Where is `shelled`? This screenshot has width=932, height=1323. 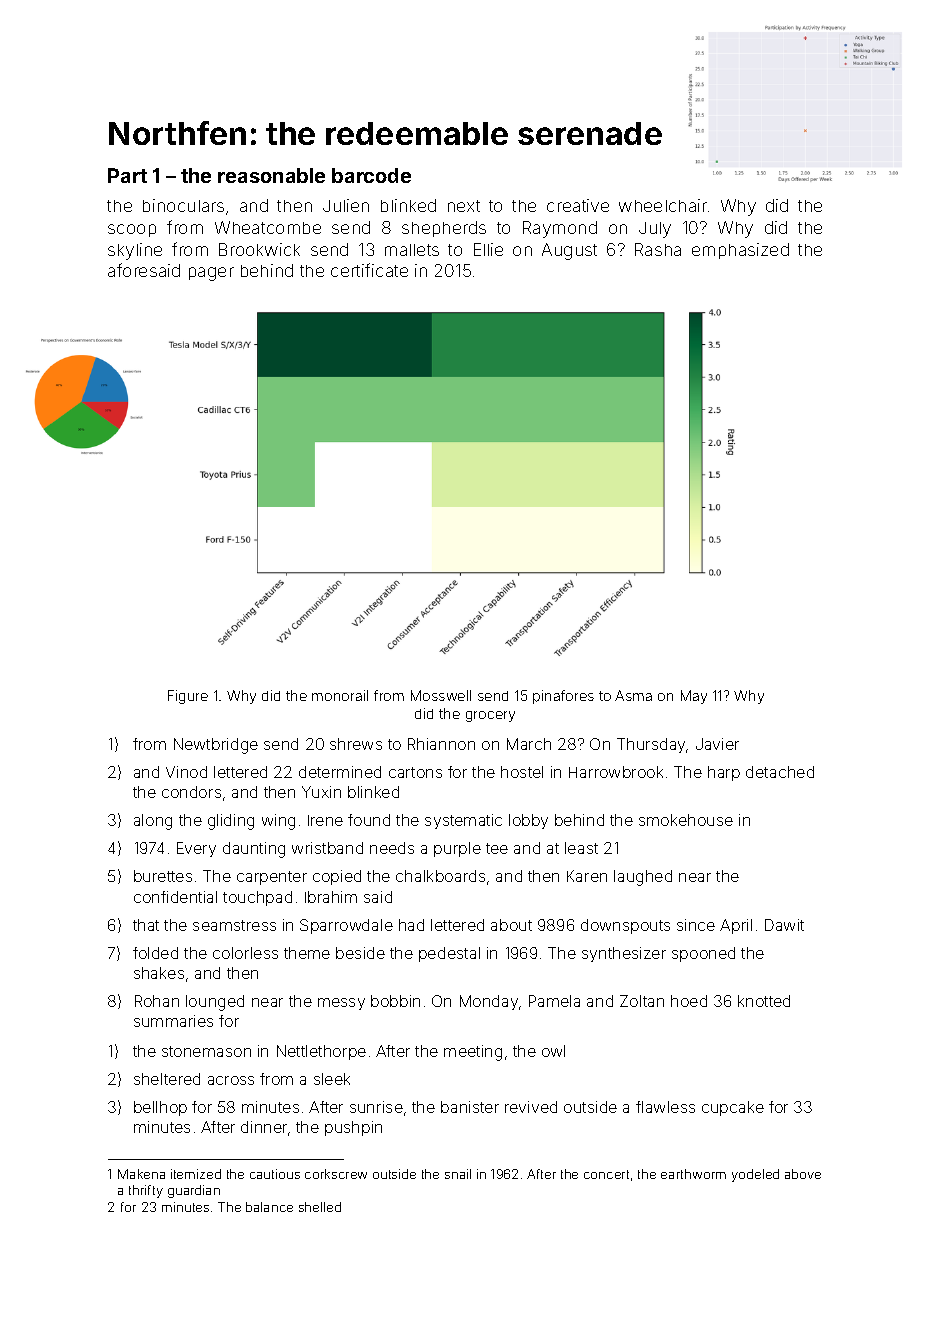
shelled is located at coordinates (320, 1207).
